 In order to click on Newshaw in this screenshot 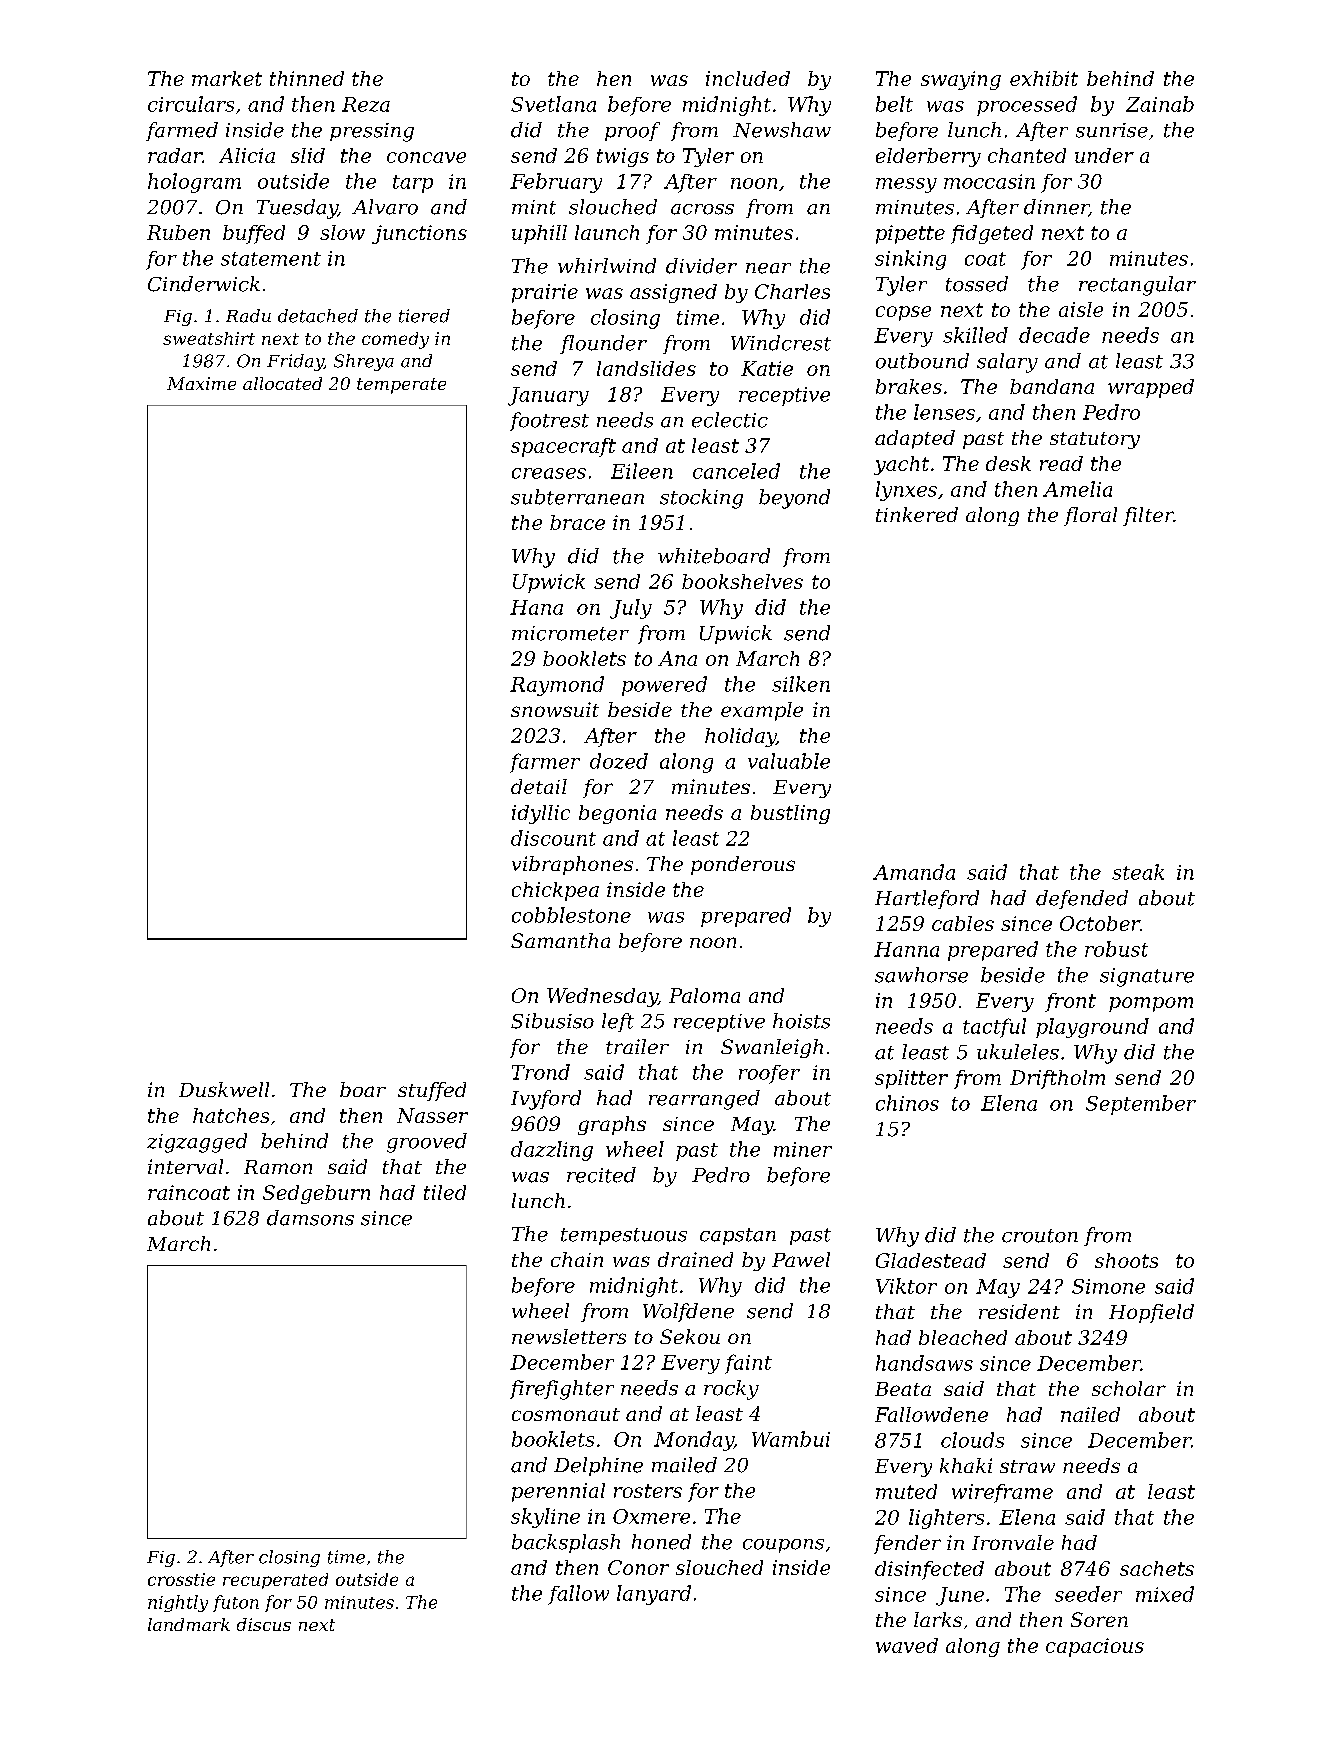, I will do `click(782, 130)`.
